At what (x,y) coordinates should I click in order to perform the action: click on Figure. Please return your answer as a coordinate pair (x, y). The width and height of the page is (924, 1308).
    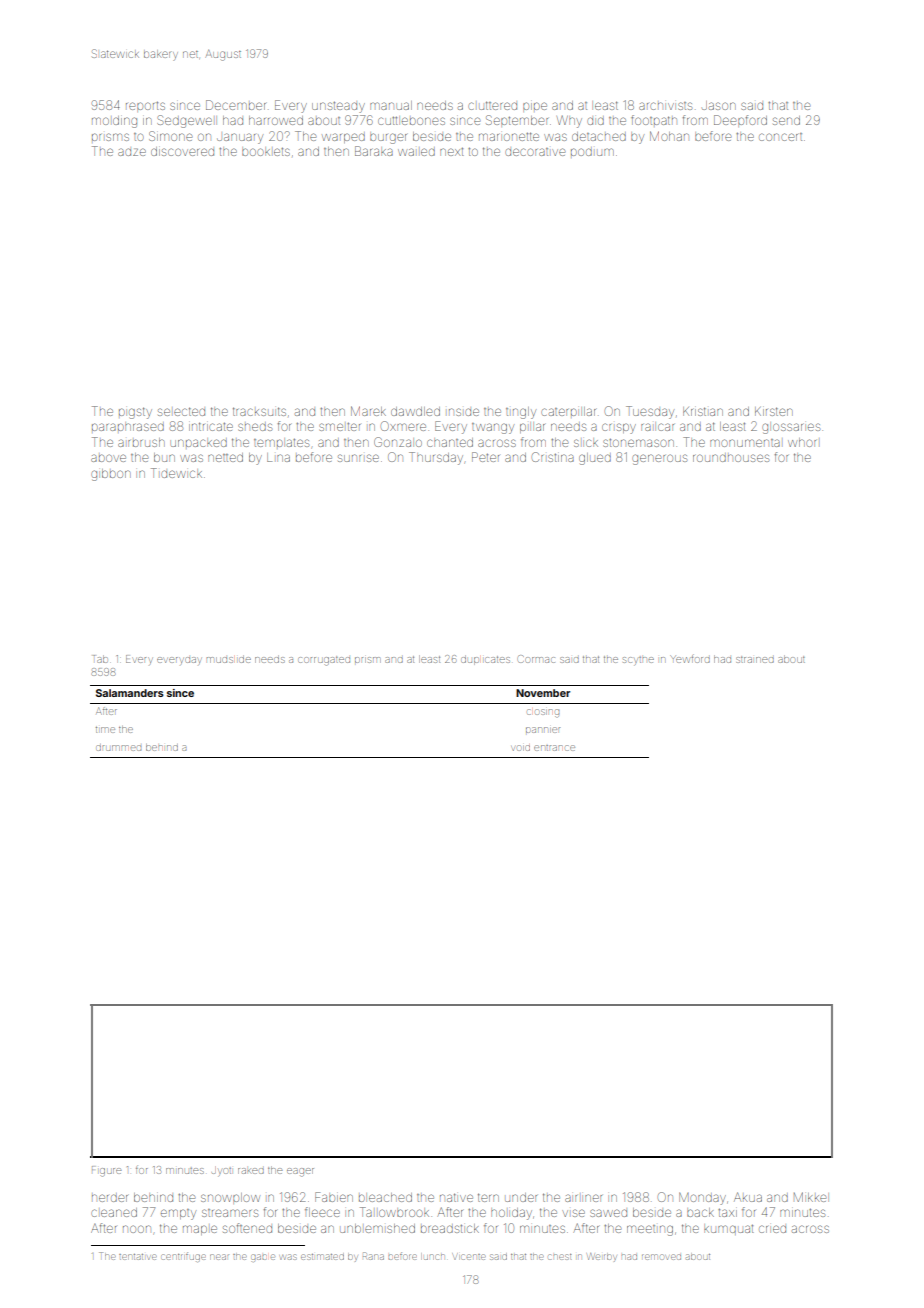
    Looking at the image, I should click on (106, 1171).
